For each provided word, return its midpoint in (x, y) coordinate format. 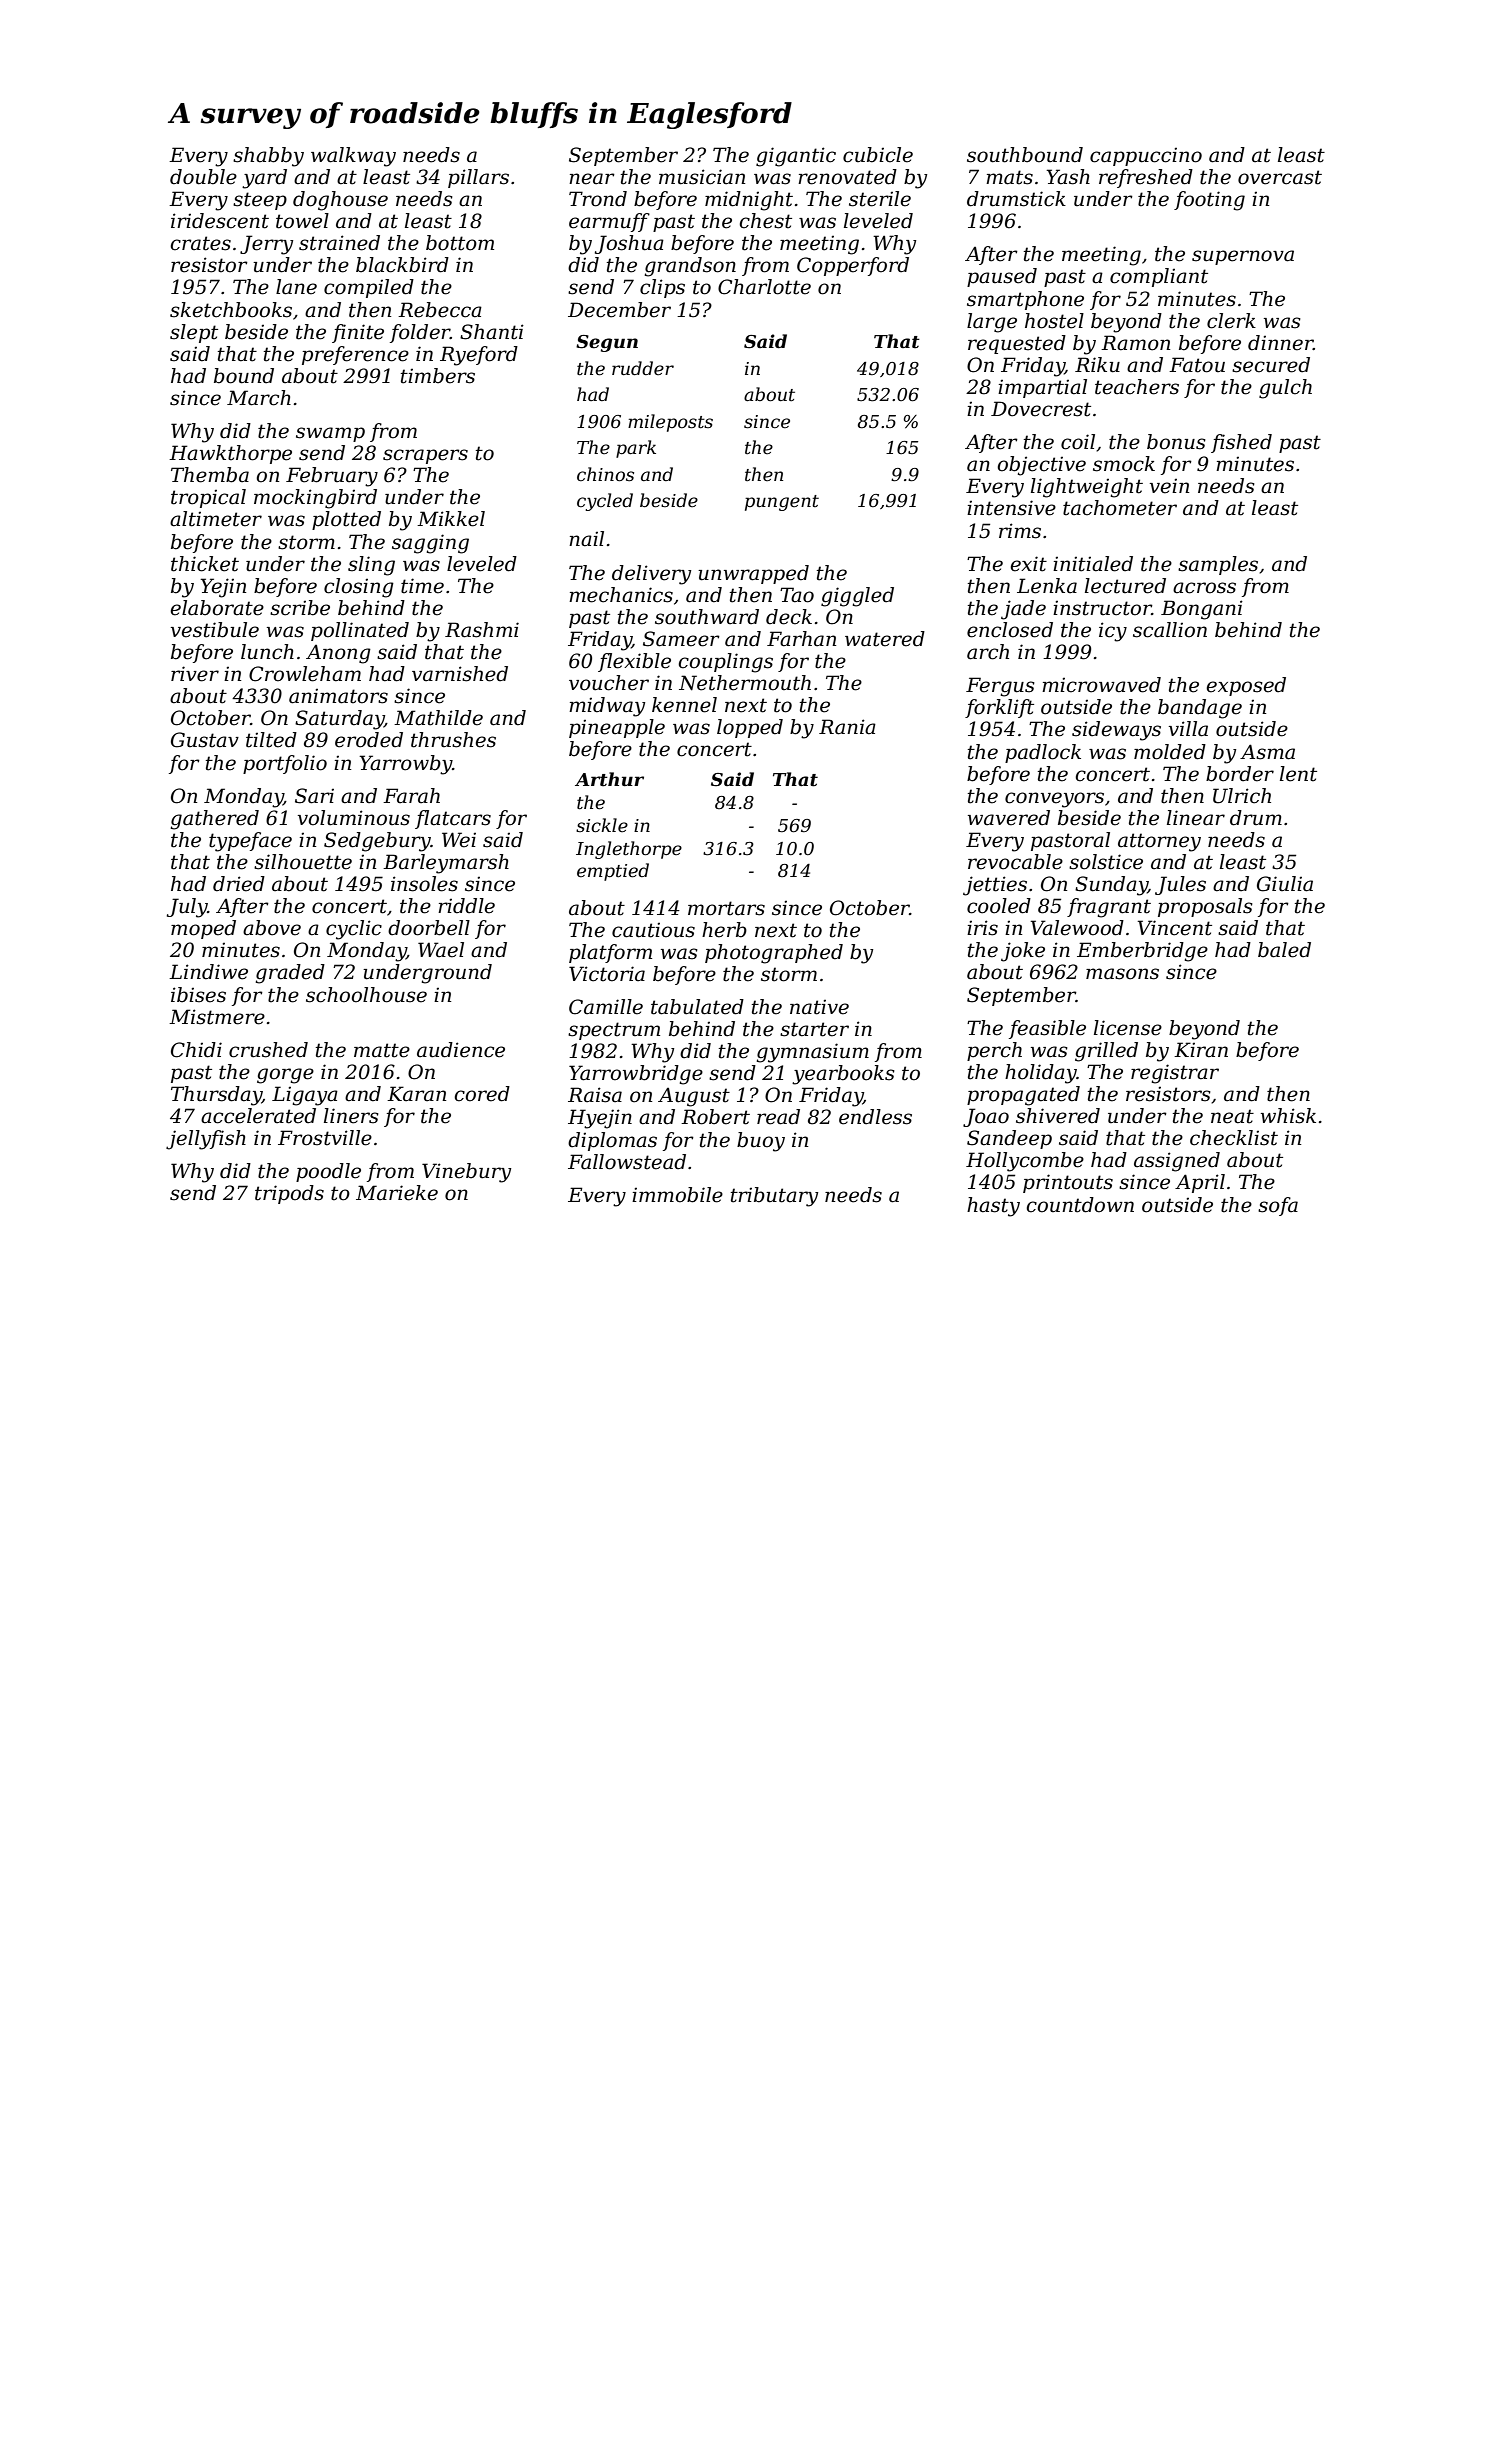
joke (1023, 952)
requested (1017, 344)
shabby (268, 157)
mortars (726, 908)
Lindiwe (208, 972)
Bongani (1202, 610)
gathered (215, 820)
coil (1078, 442)
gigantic (796, 157)
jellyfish (206, 1140)
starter (814, 1029)
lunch (267, 652)
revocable (1015, 862)
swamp (330, 434)
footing (1209, 201)
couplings (725, 663)
